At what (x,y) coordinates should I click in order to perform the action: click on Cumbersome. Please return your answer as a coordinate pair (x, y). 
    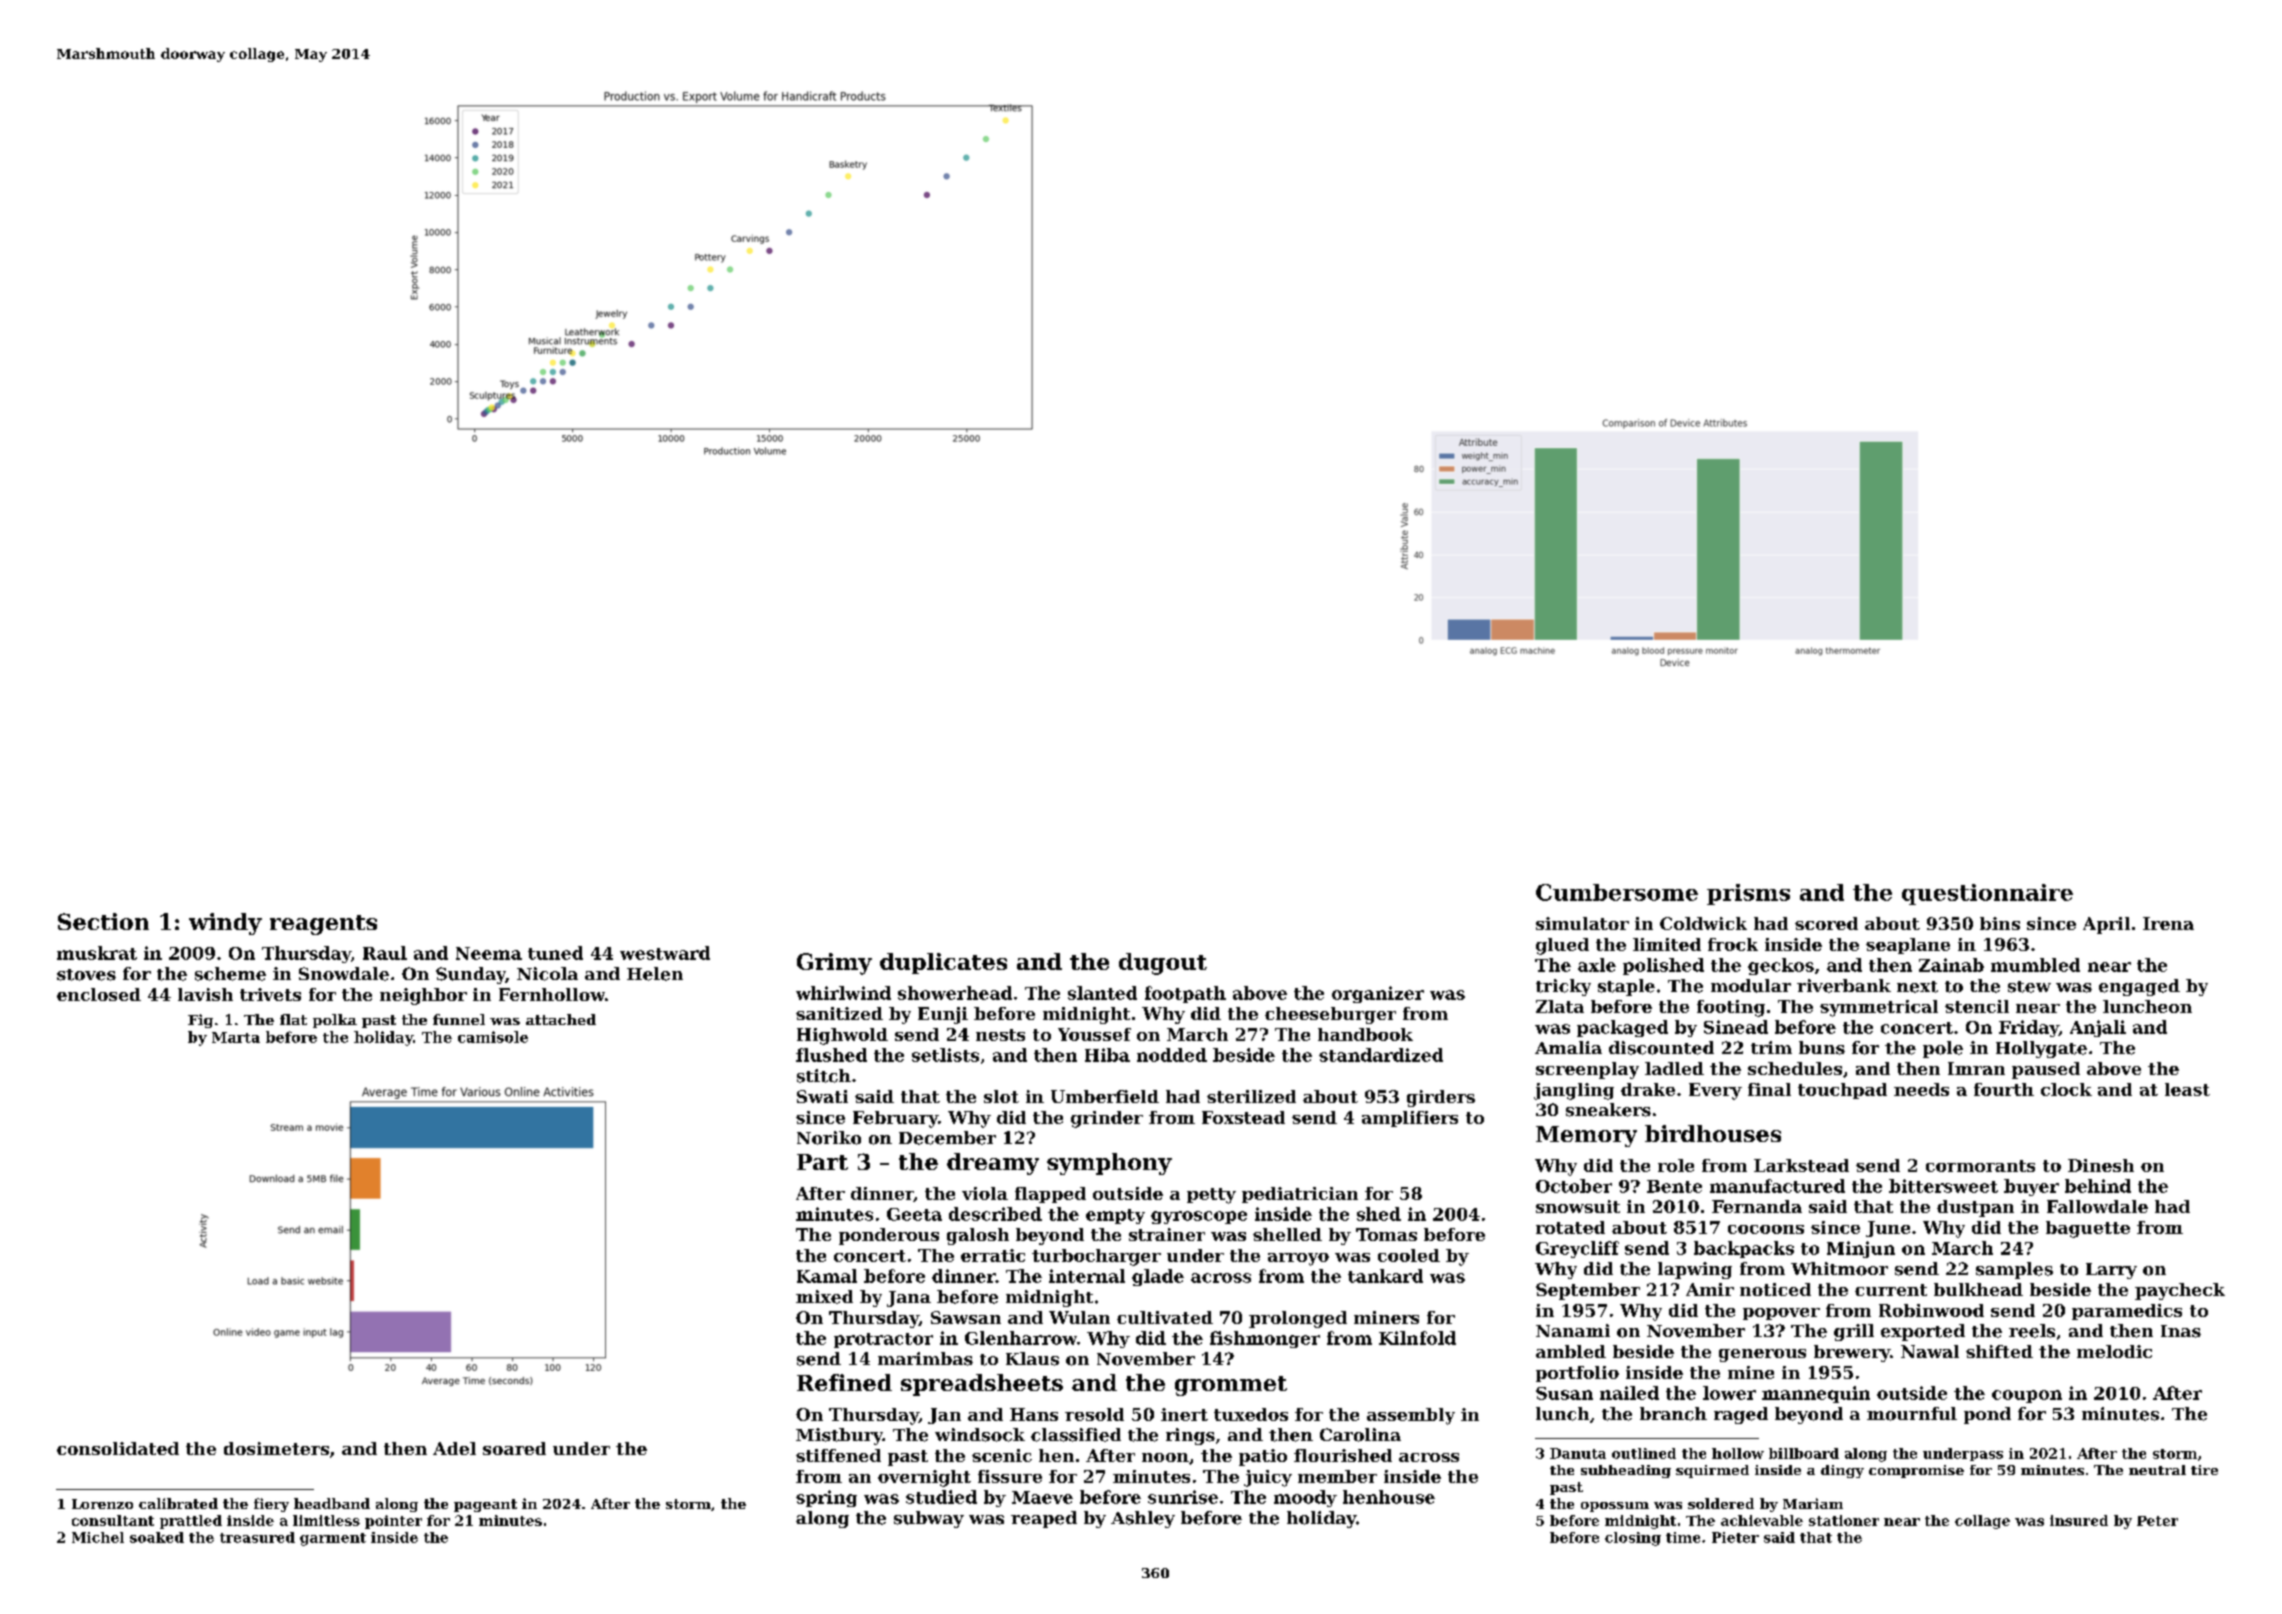
    Looking at the image, I should click on (1617, 892).
